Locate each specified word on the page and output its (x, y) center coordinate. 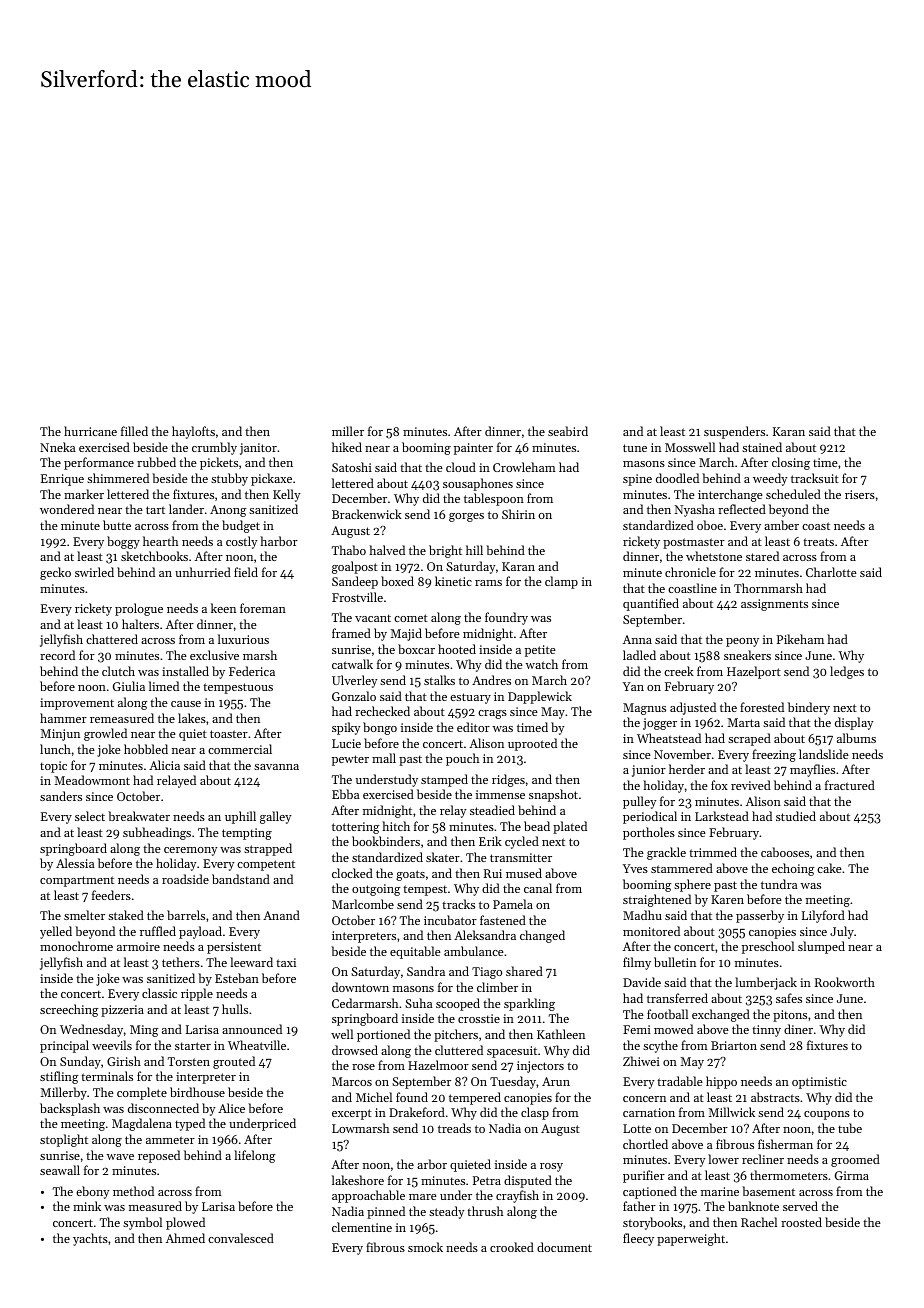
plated (570, 827)
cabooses (785, 852)
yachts (90, 1239)
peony (742, 642)
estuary (470, 698)
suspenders (734, 432)
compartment (77, 881)
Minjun (60, 735)
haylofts (193, 432)
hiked (347, 447)
